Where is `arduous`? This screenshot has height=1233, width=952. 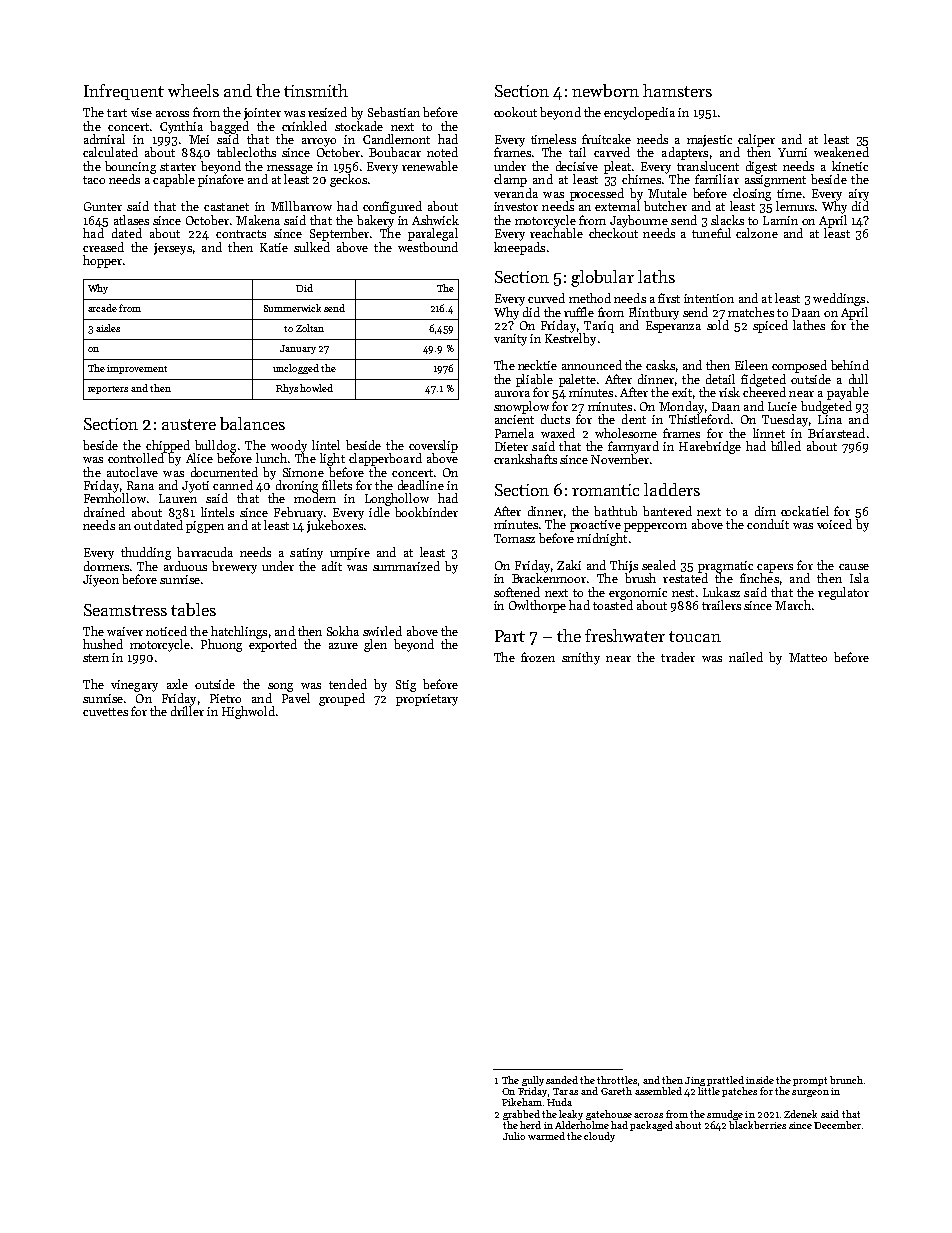
arduous is located at coordinates (185, 566).
